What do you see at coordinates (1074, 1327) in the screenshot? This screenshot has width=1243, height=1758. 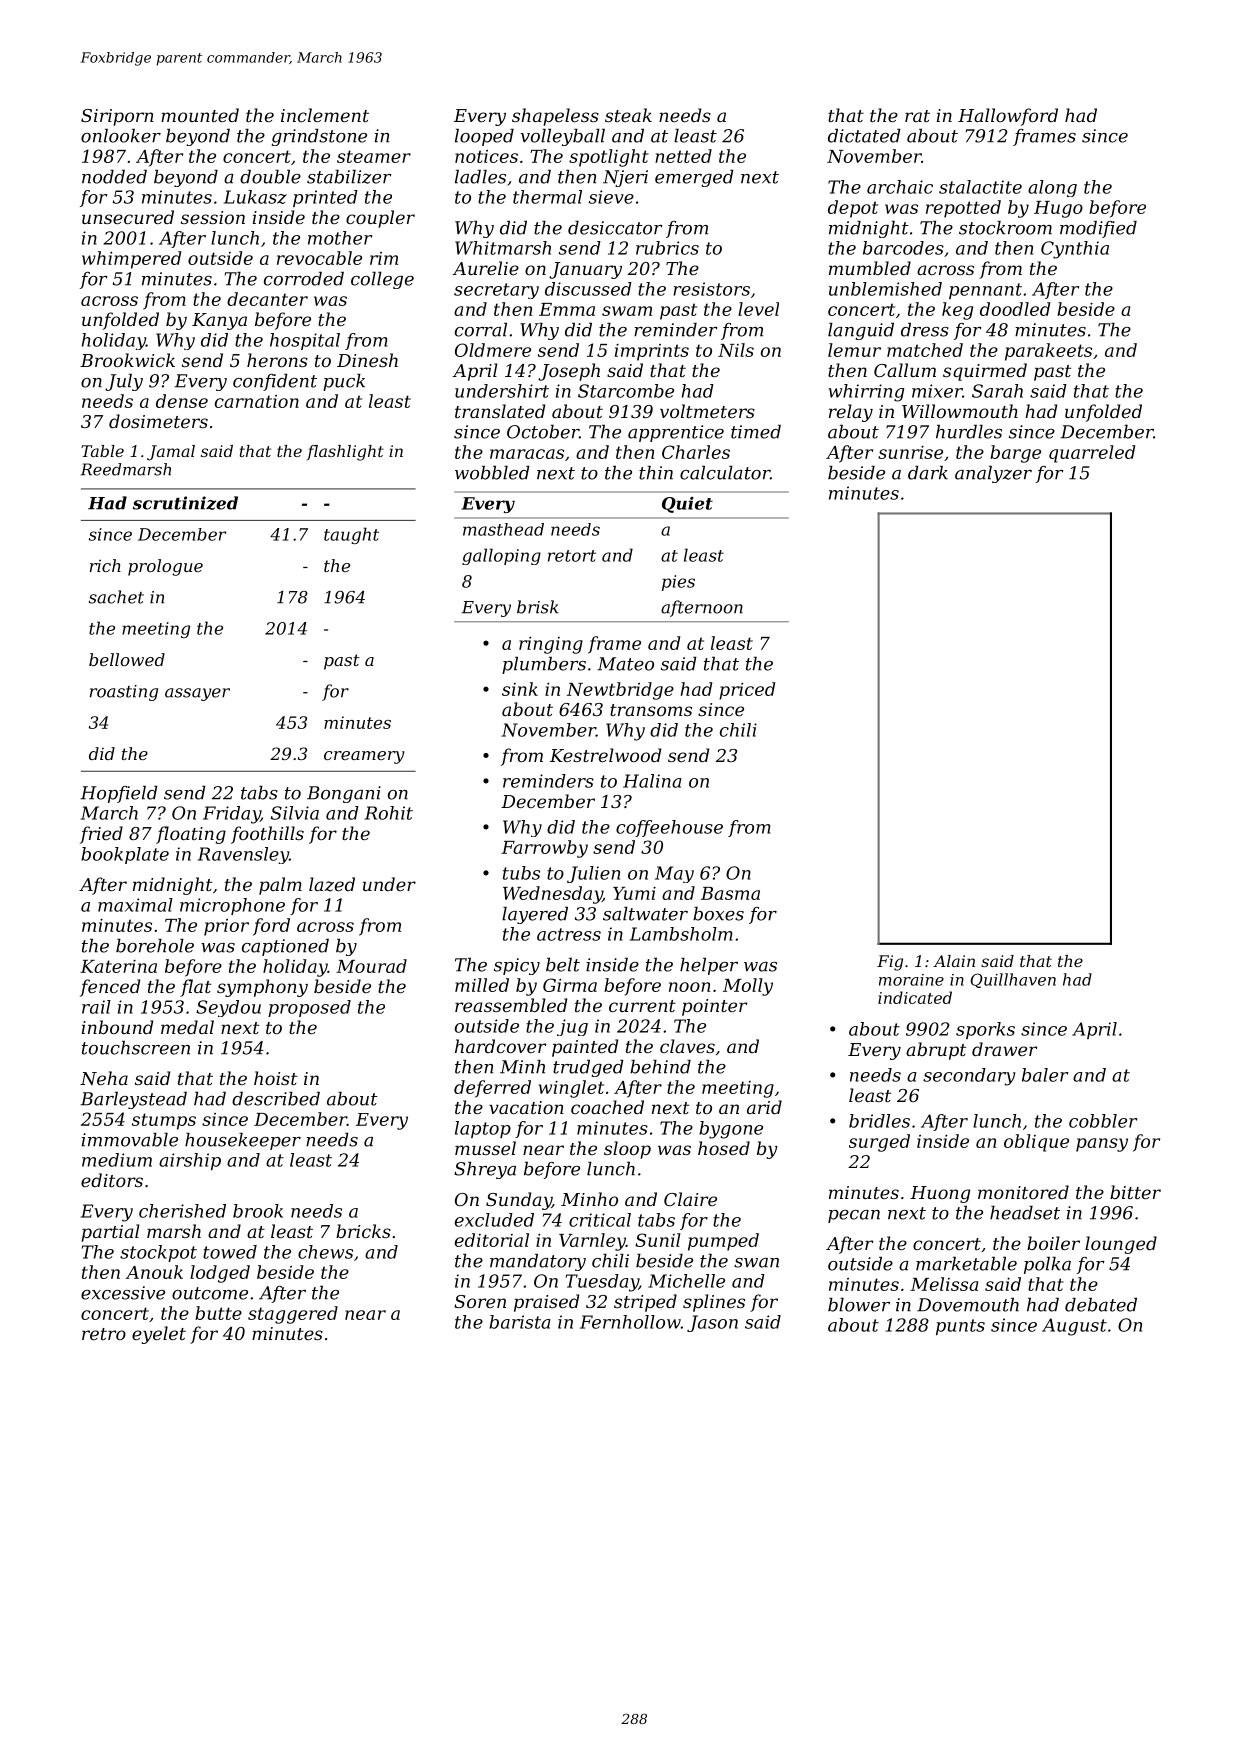 I see `August` at bounding box center [1074, 1327].
